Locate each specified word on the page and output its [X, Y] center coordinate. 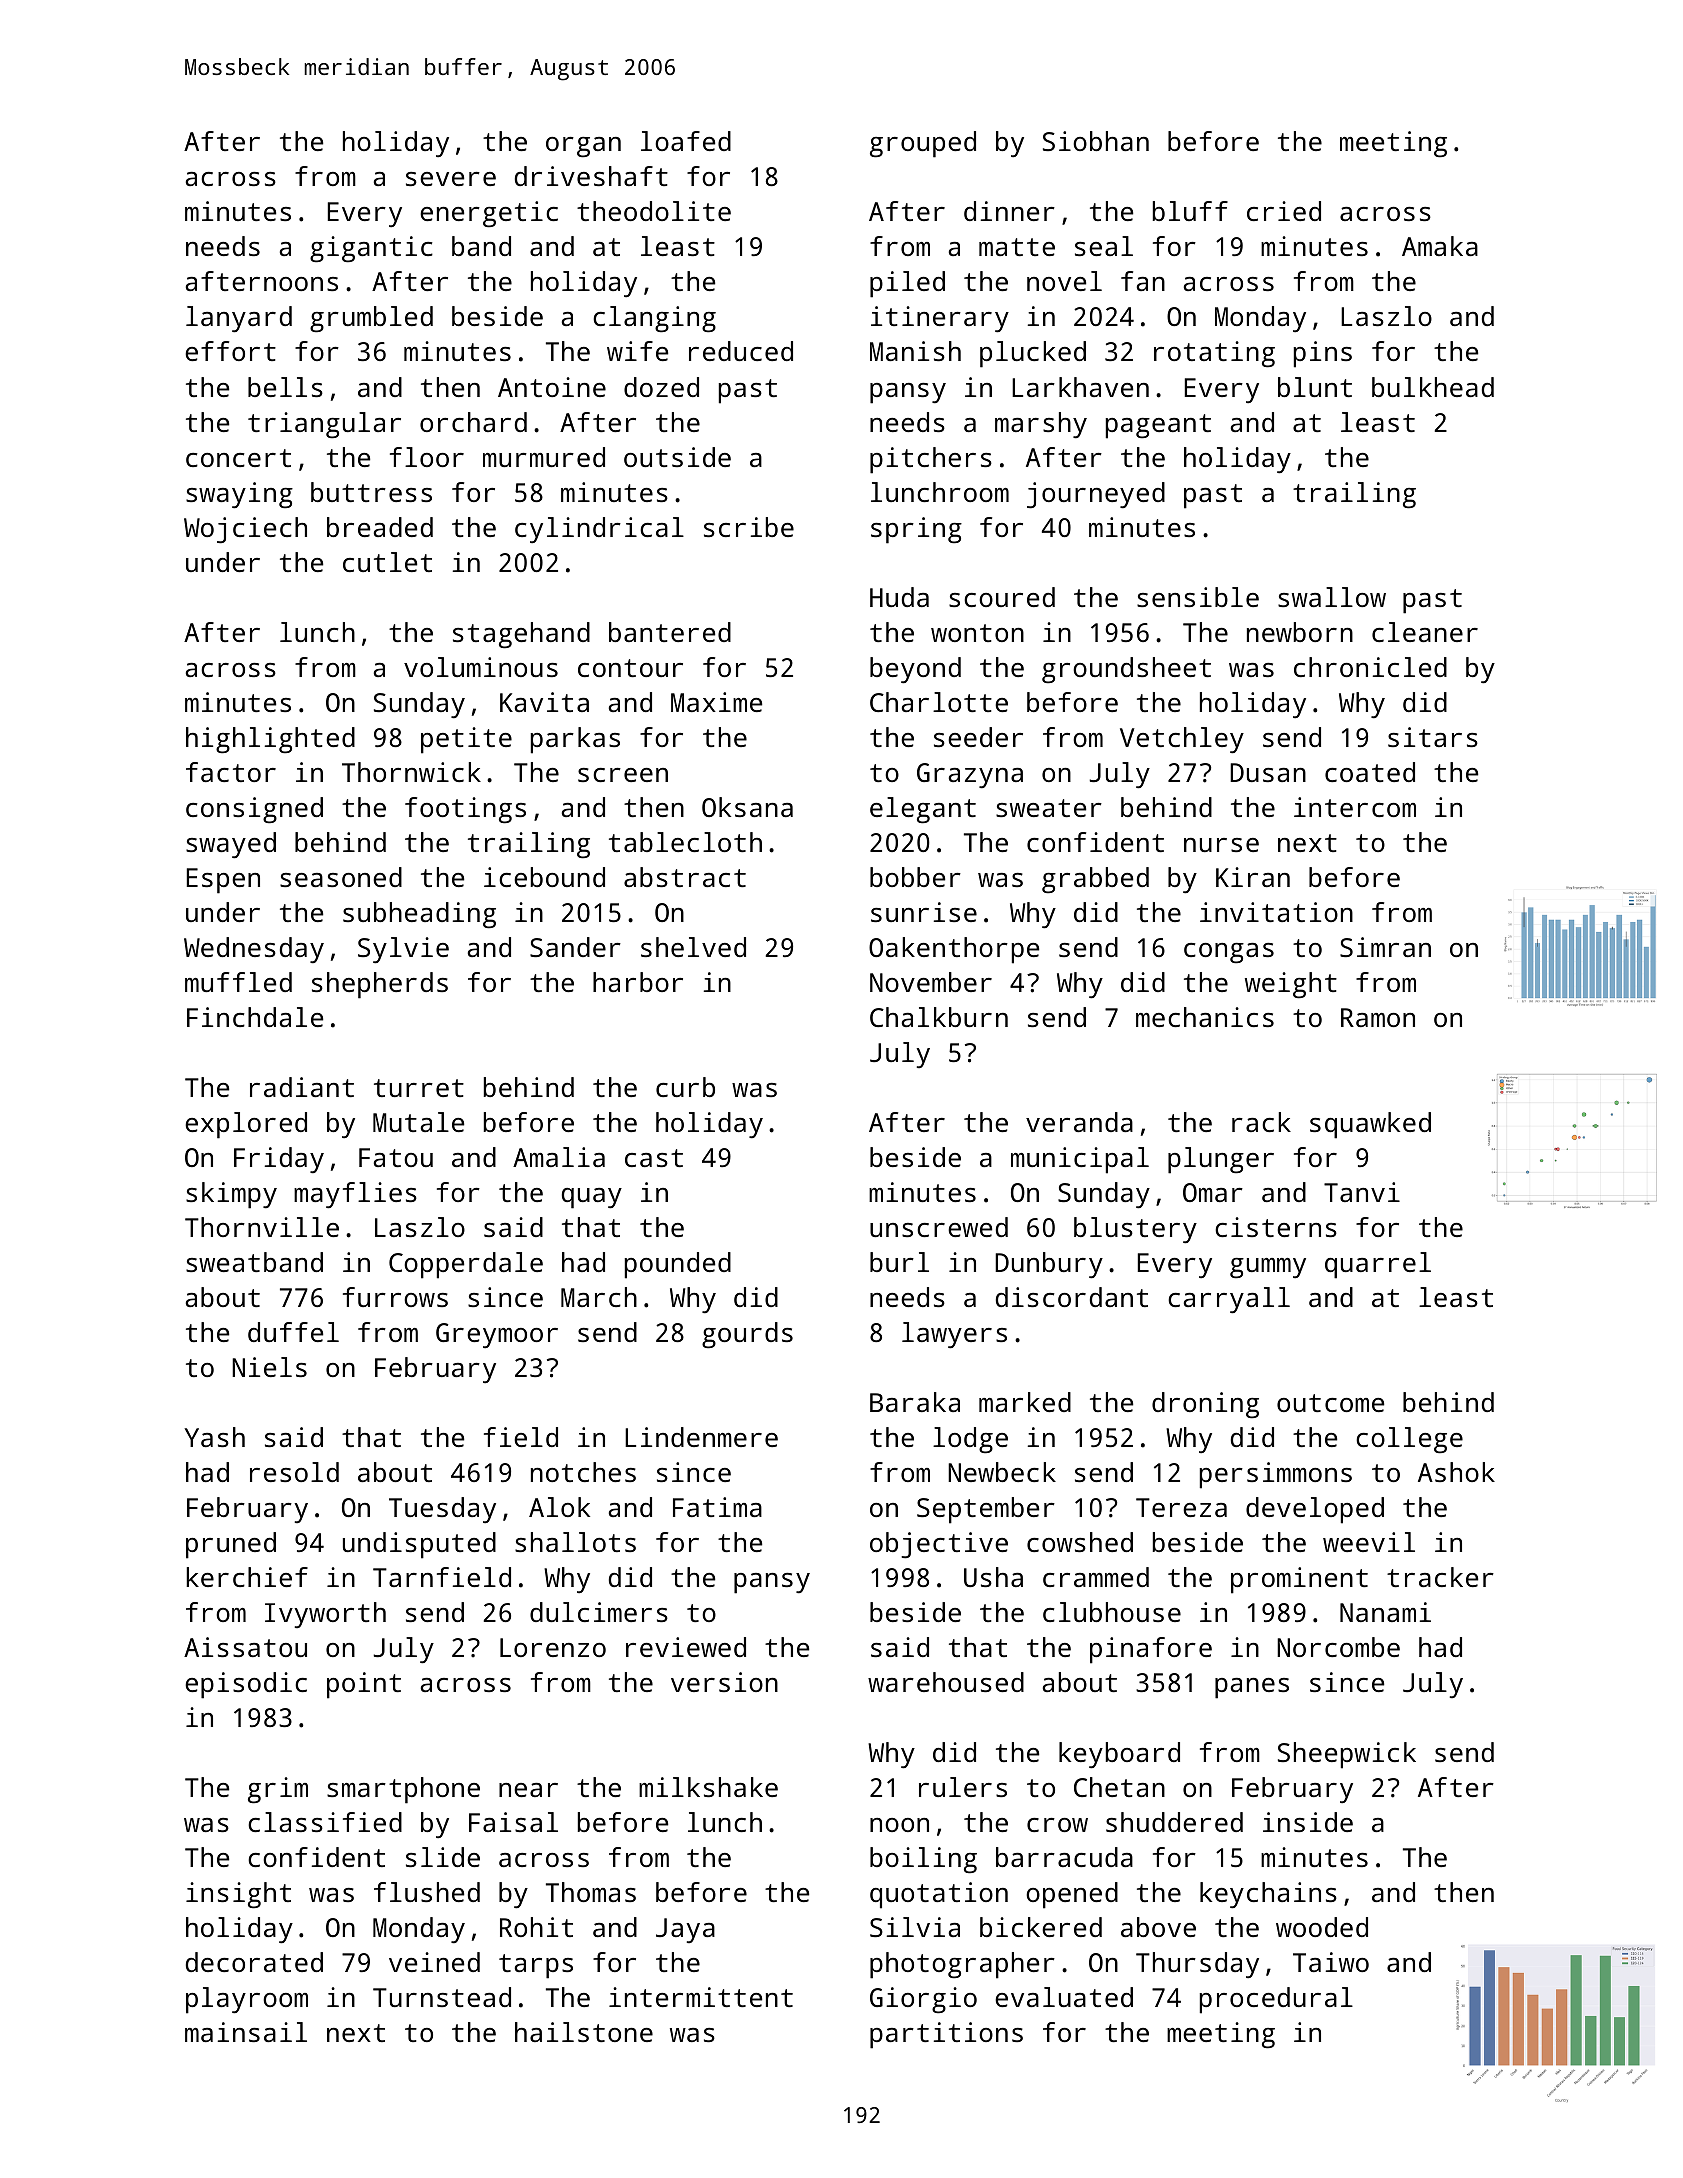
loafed [686, 141]
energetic [489, 214]
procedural [1276, 2000]
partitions [946, 2035]
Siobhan [1096, 141]
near [528, 1790]
